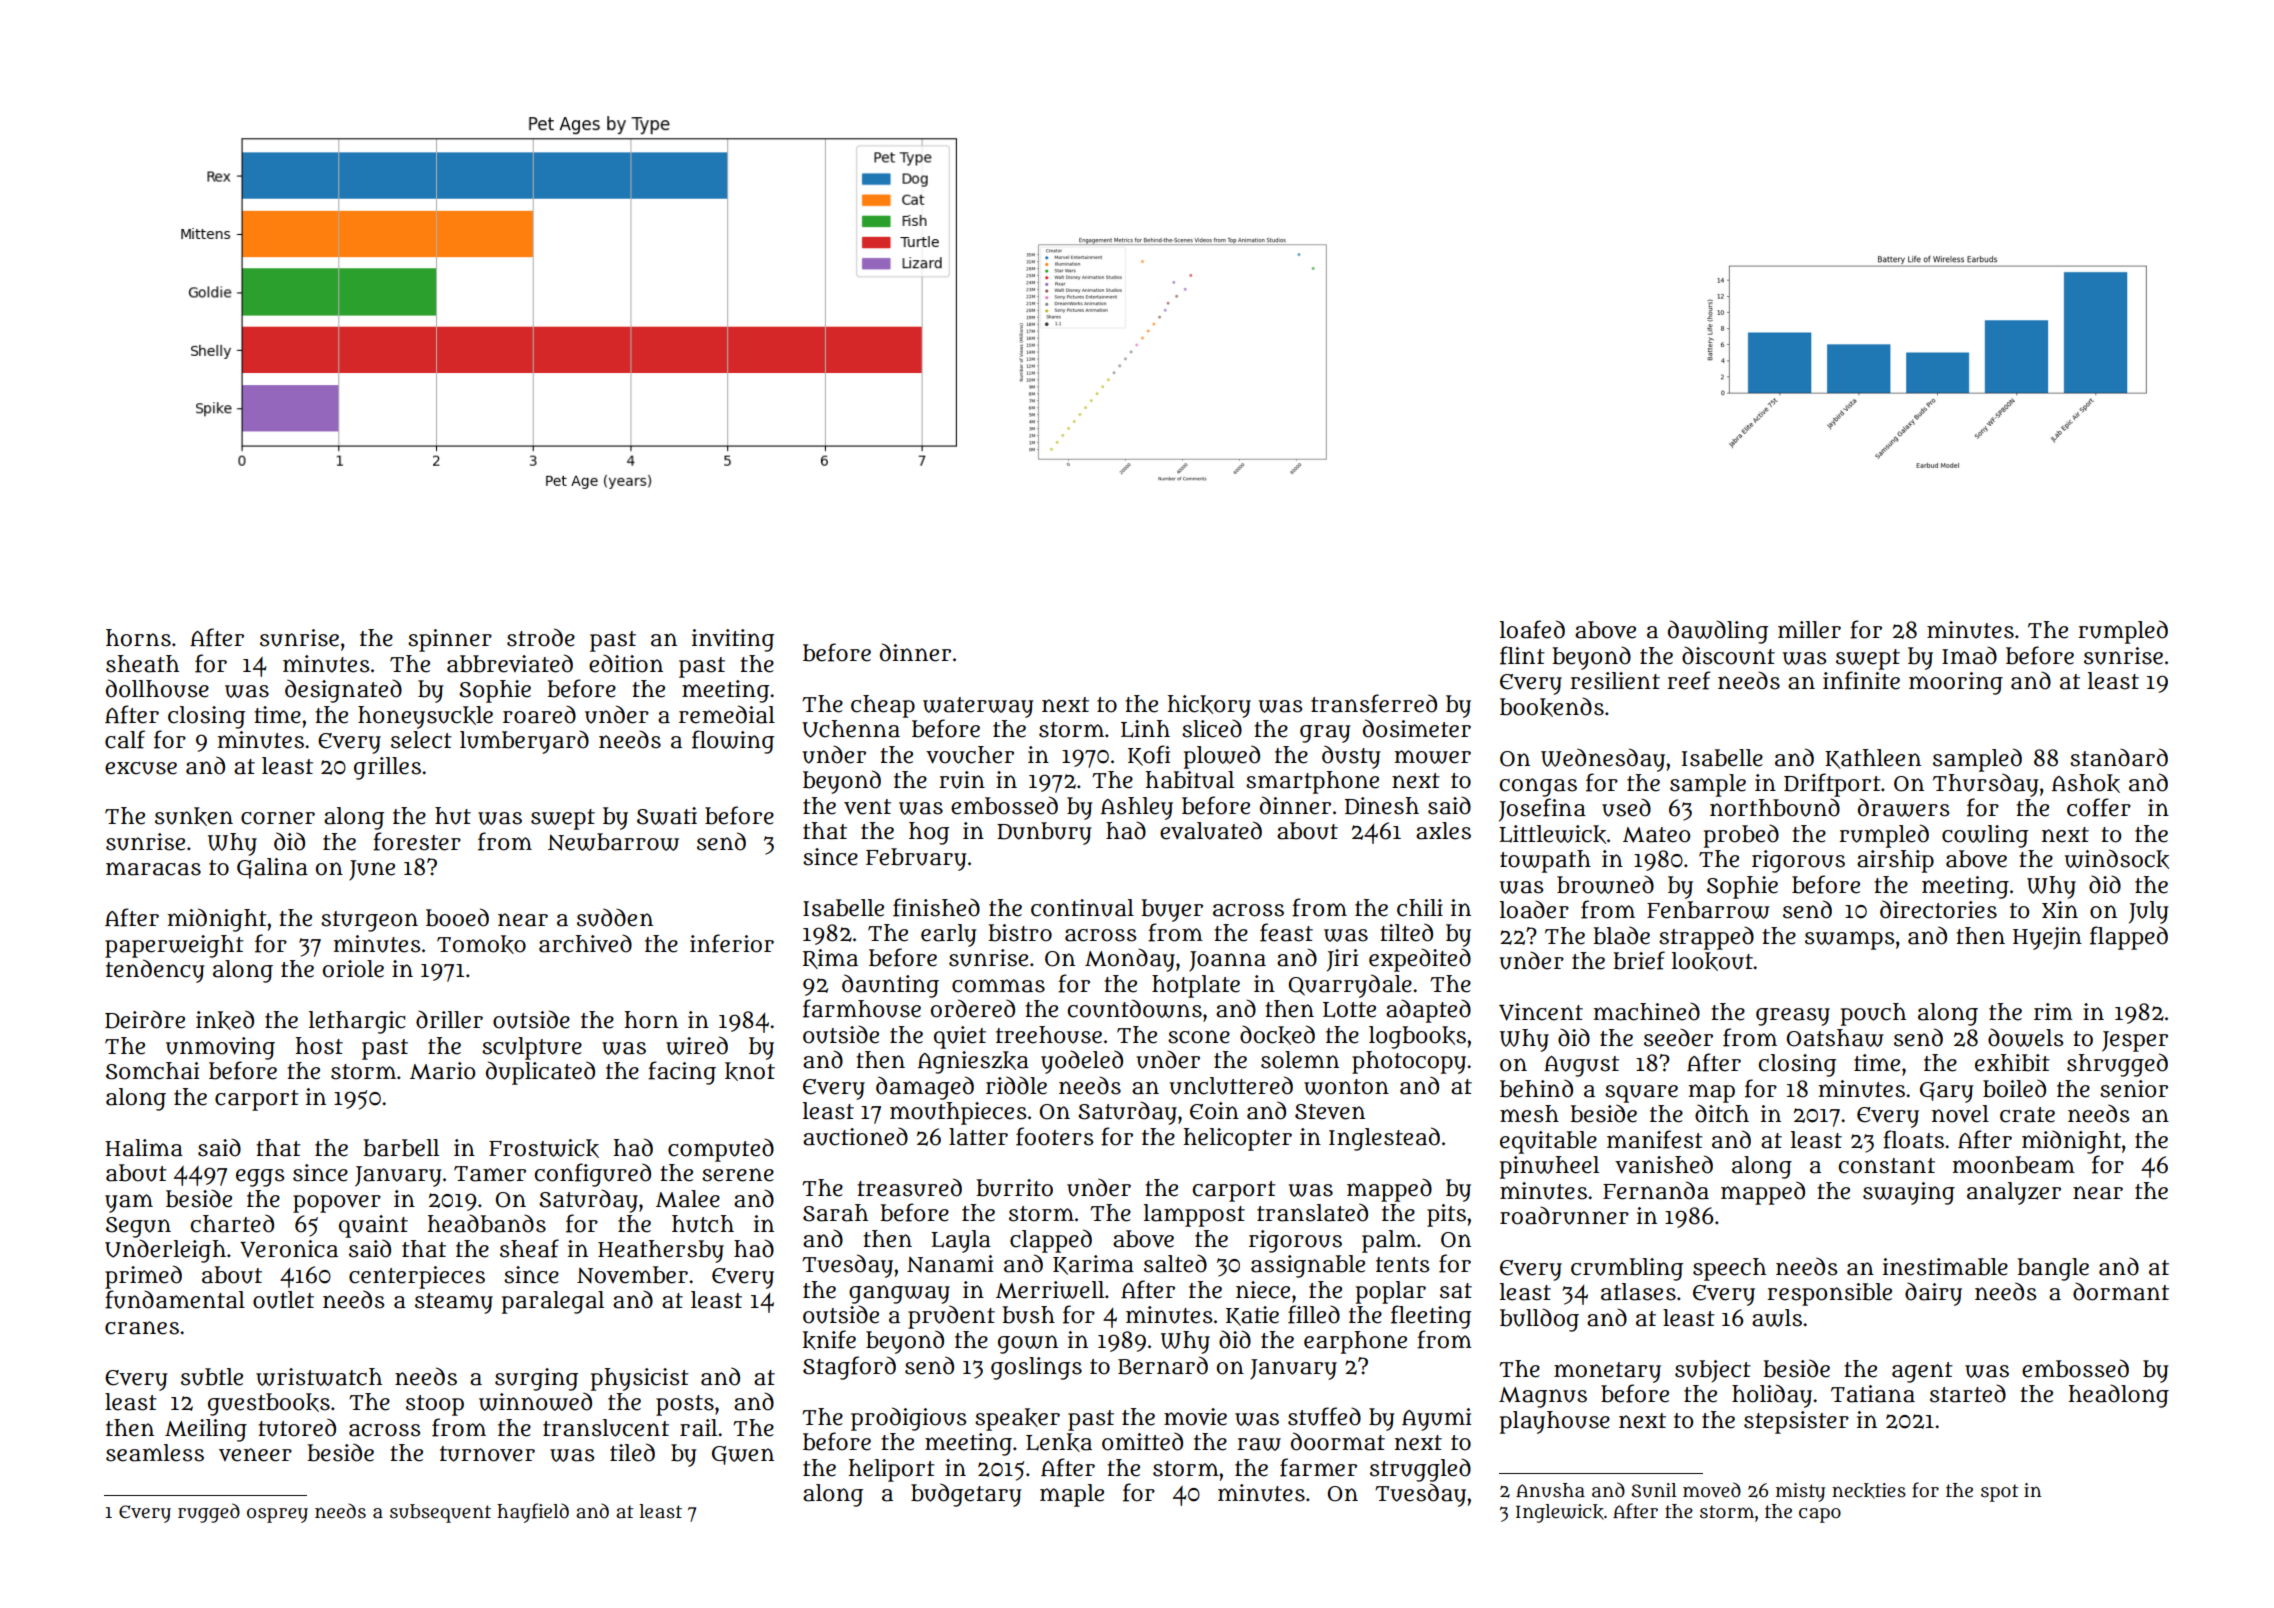 The width and height of the screenshot is (2274, 1608). Describe the element at coordinates (510, 663) in the screenshot. I see `abbreviated` at that location.
